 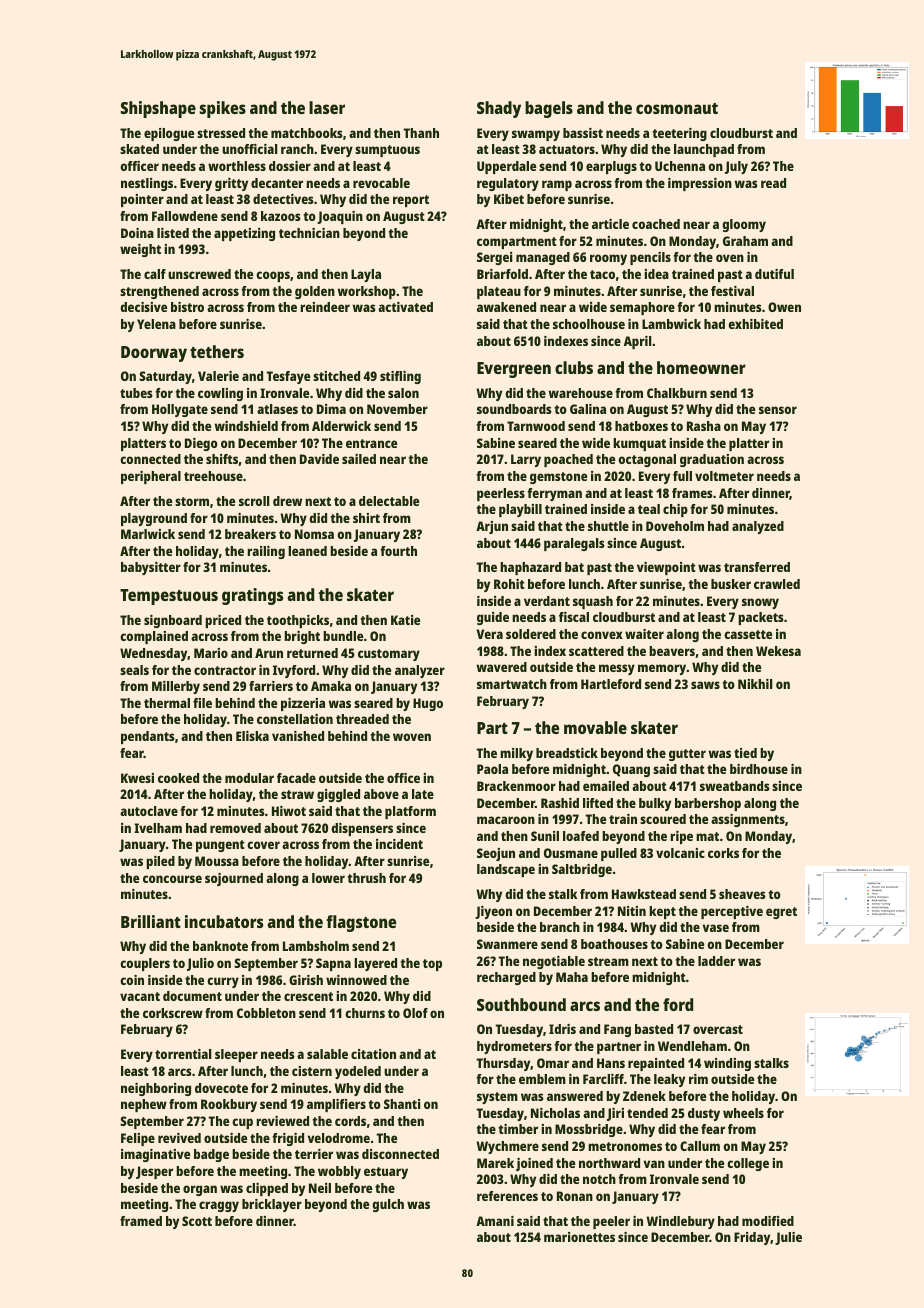 I want to click on priced, so click(x=223, y=621).
